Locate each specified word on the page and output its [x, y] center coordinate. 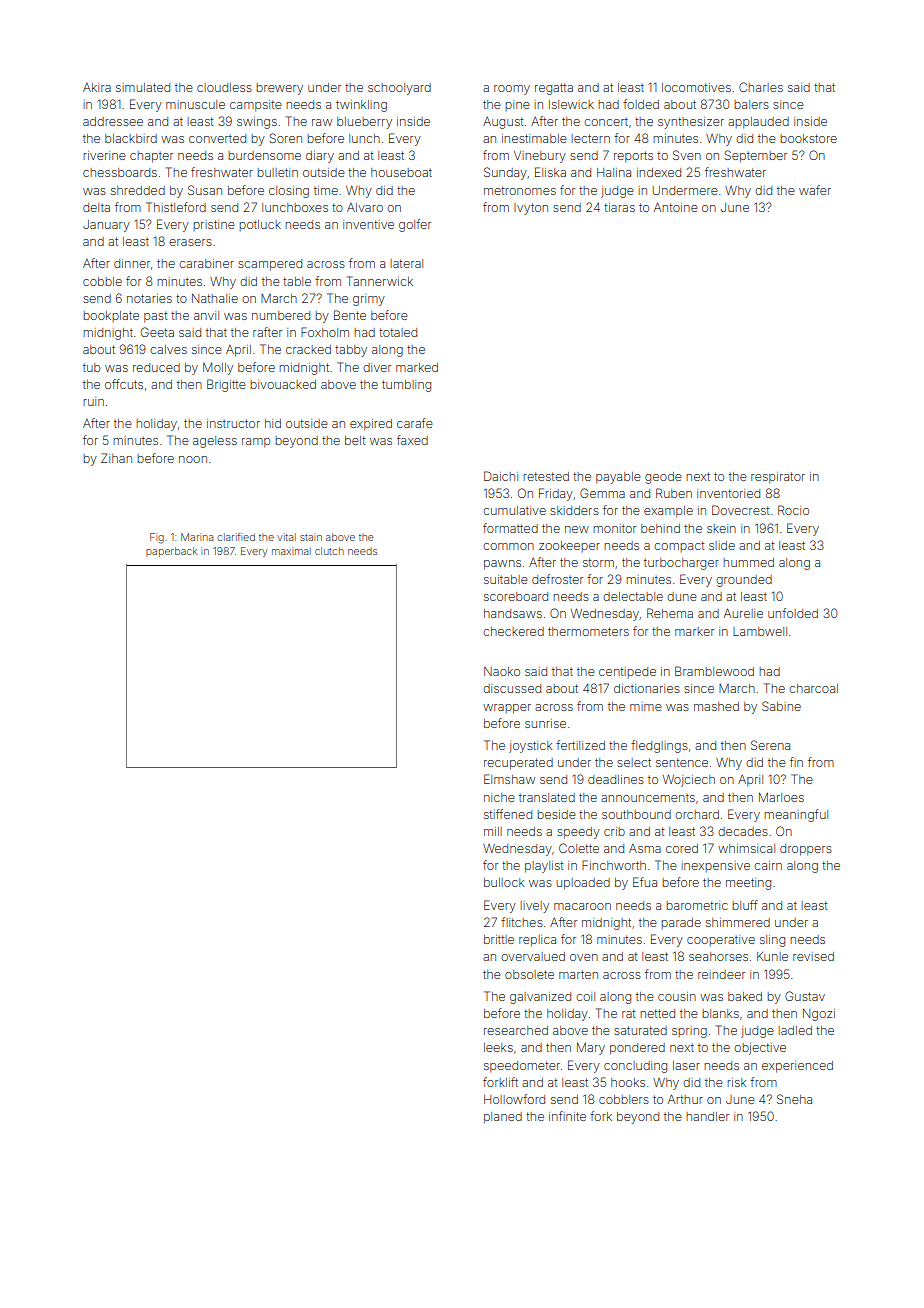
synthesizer [691, 123]
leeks [498, 1047]
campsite [256, 106]
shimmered [738, 922]
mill [493, 831]
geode [663, 478]
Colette [579, 848]
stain [311, 537]
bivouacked [283, 384]
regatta [554, 89]
